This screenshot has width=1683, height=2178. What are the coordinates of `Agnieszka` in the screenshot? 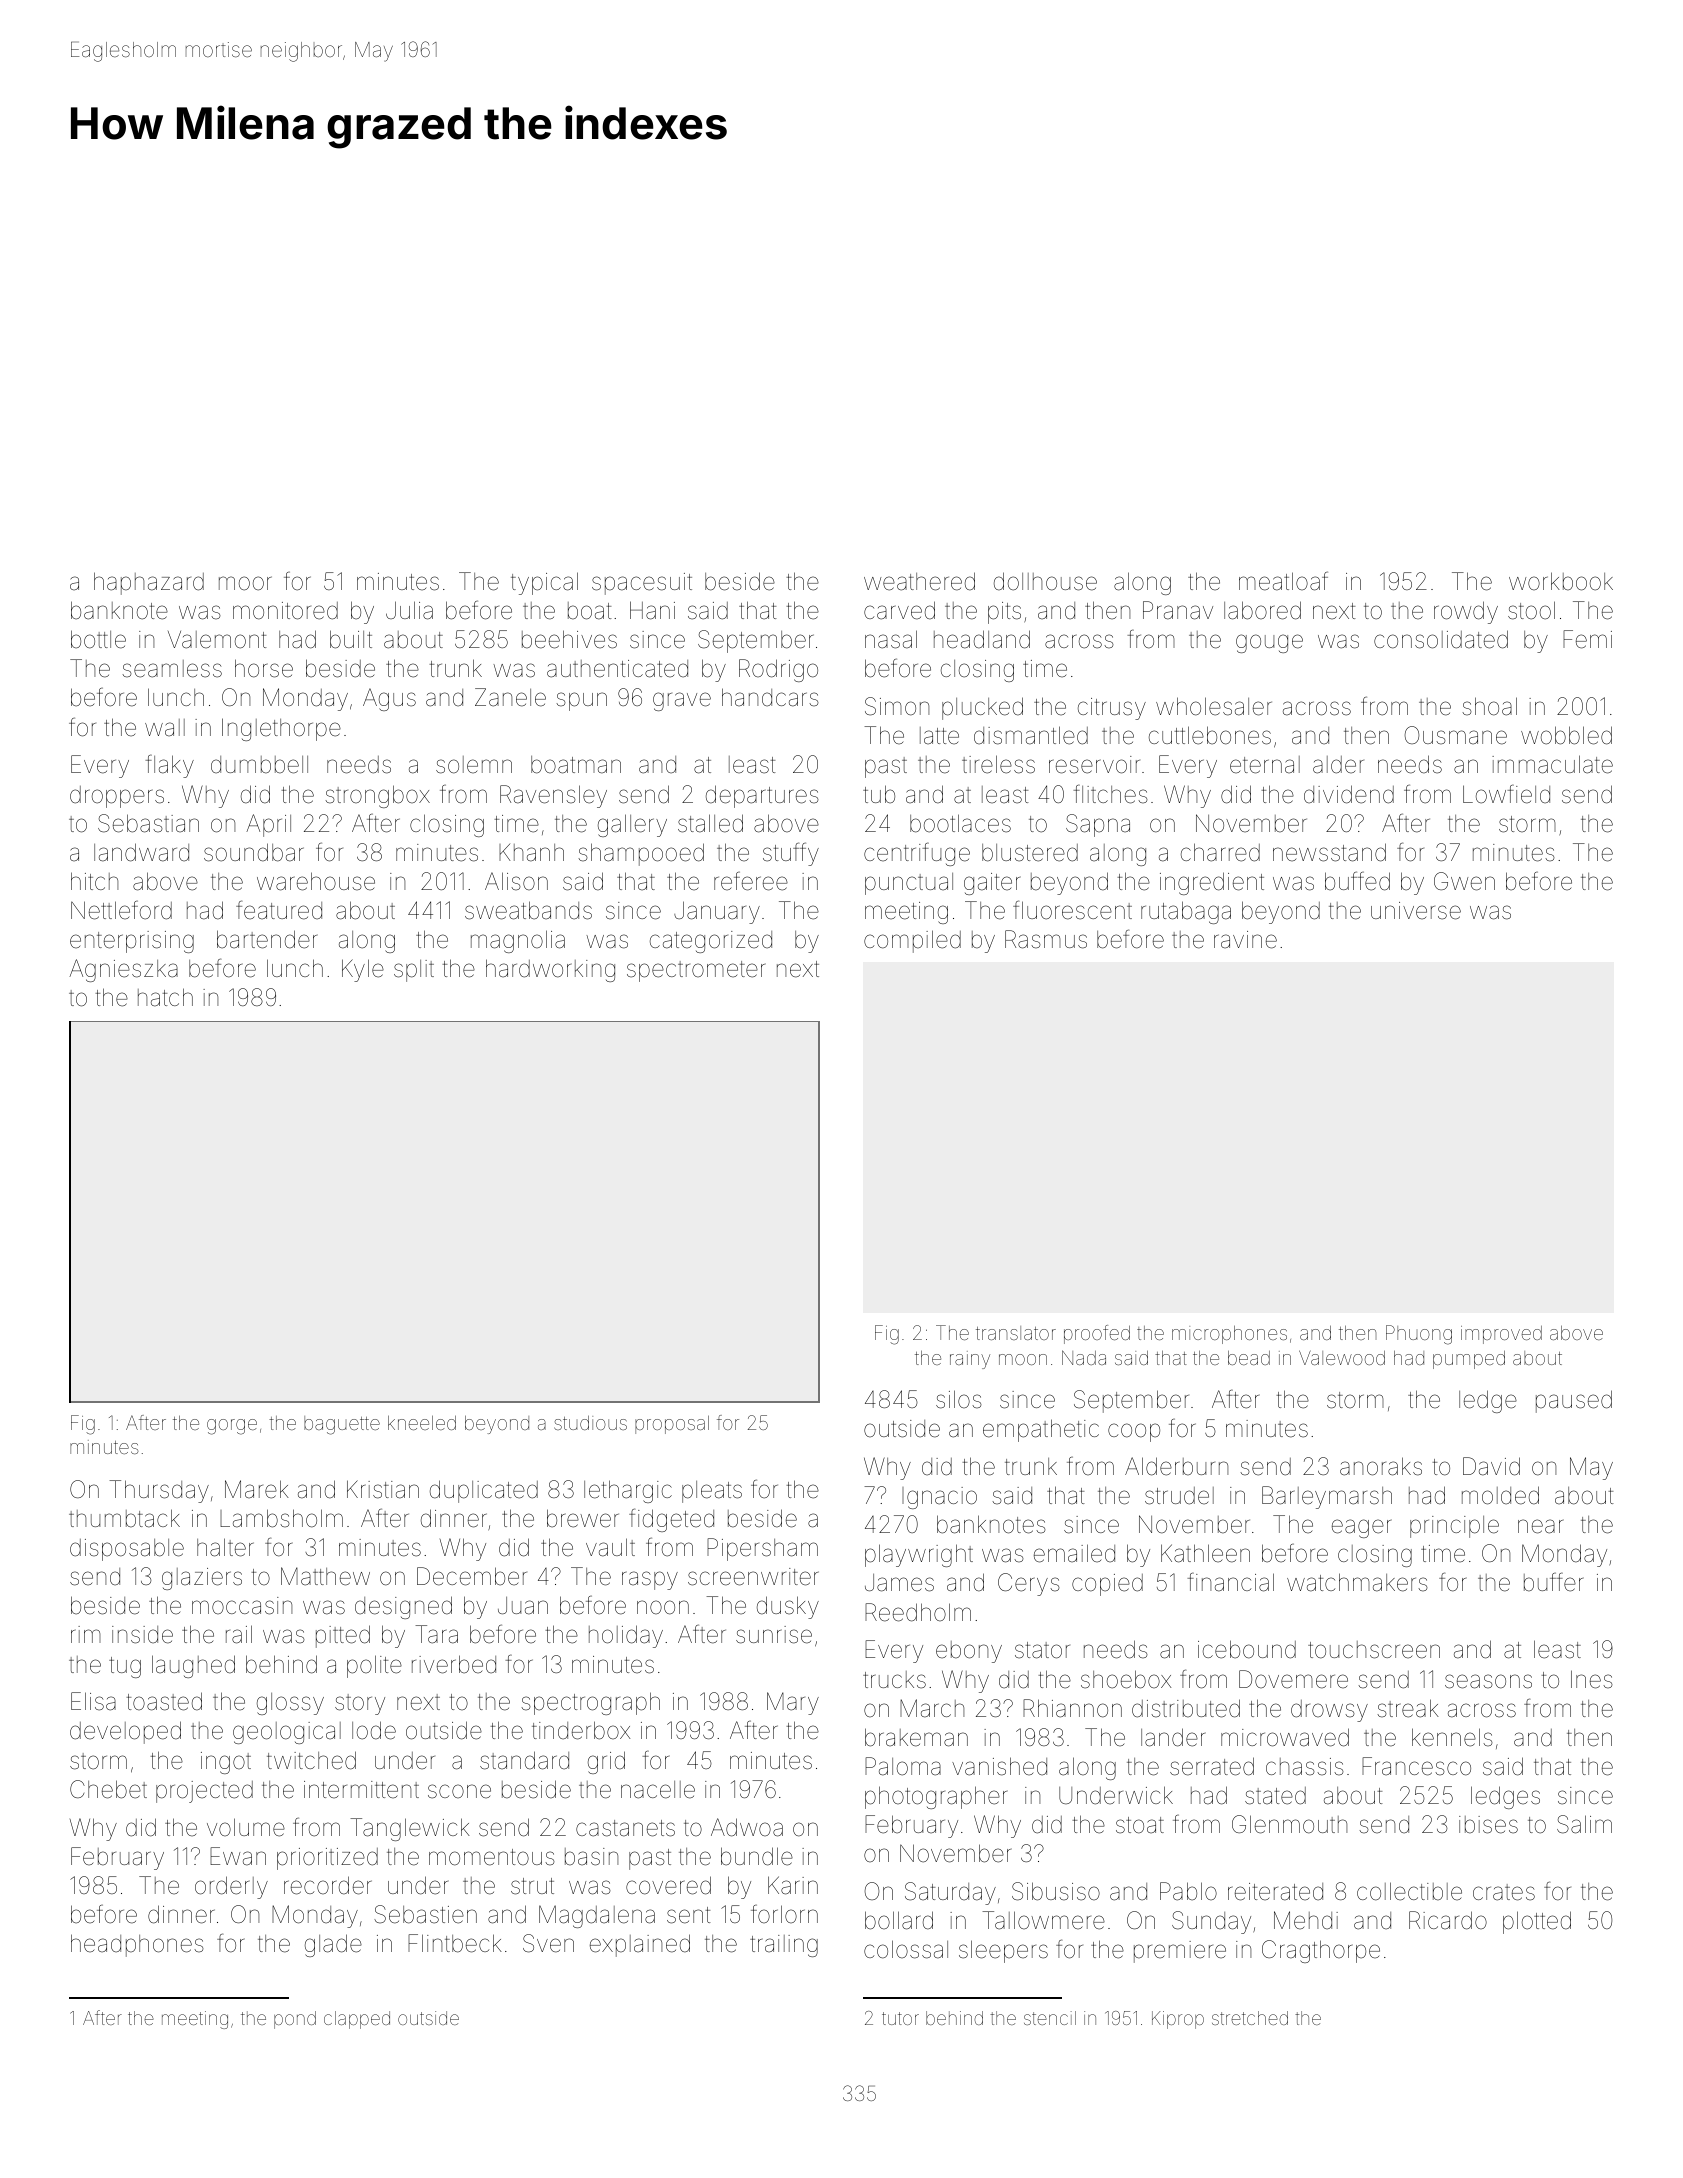 It's located at (123, 970).
